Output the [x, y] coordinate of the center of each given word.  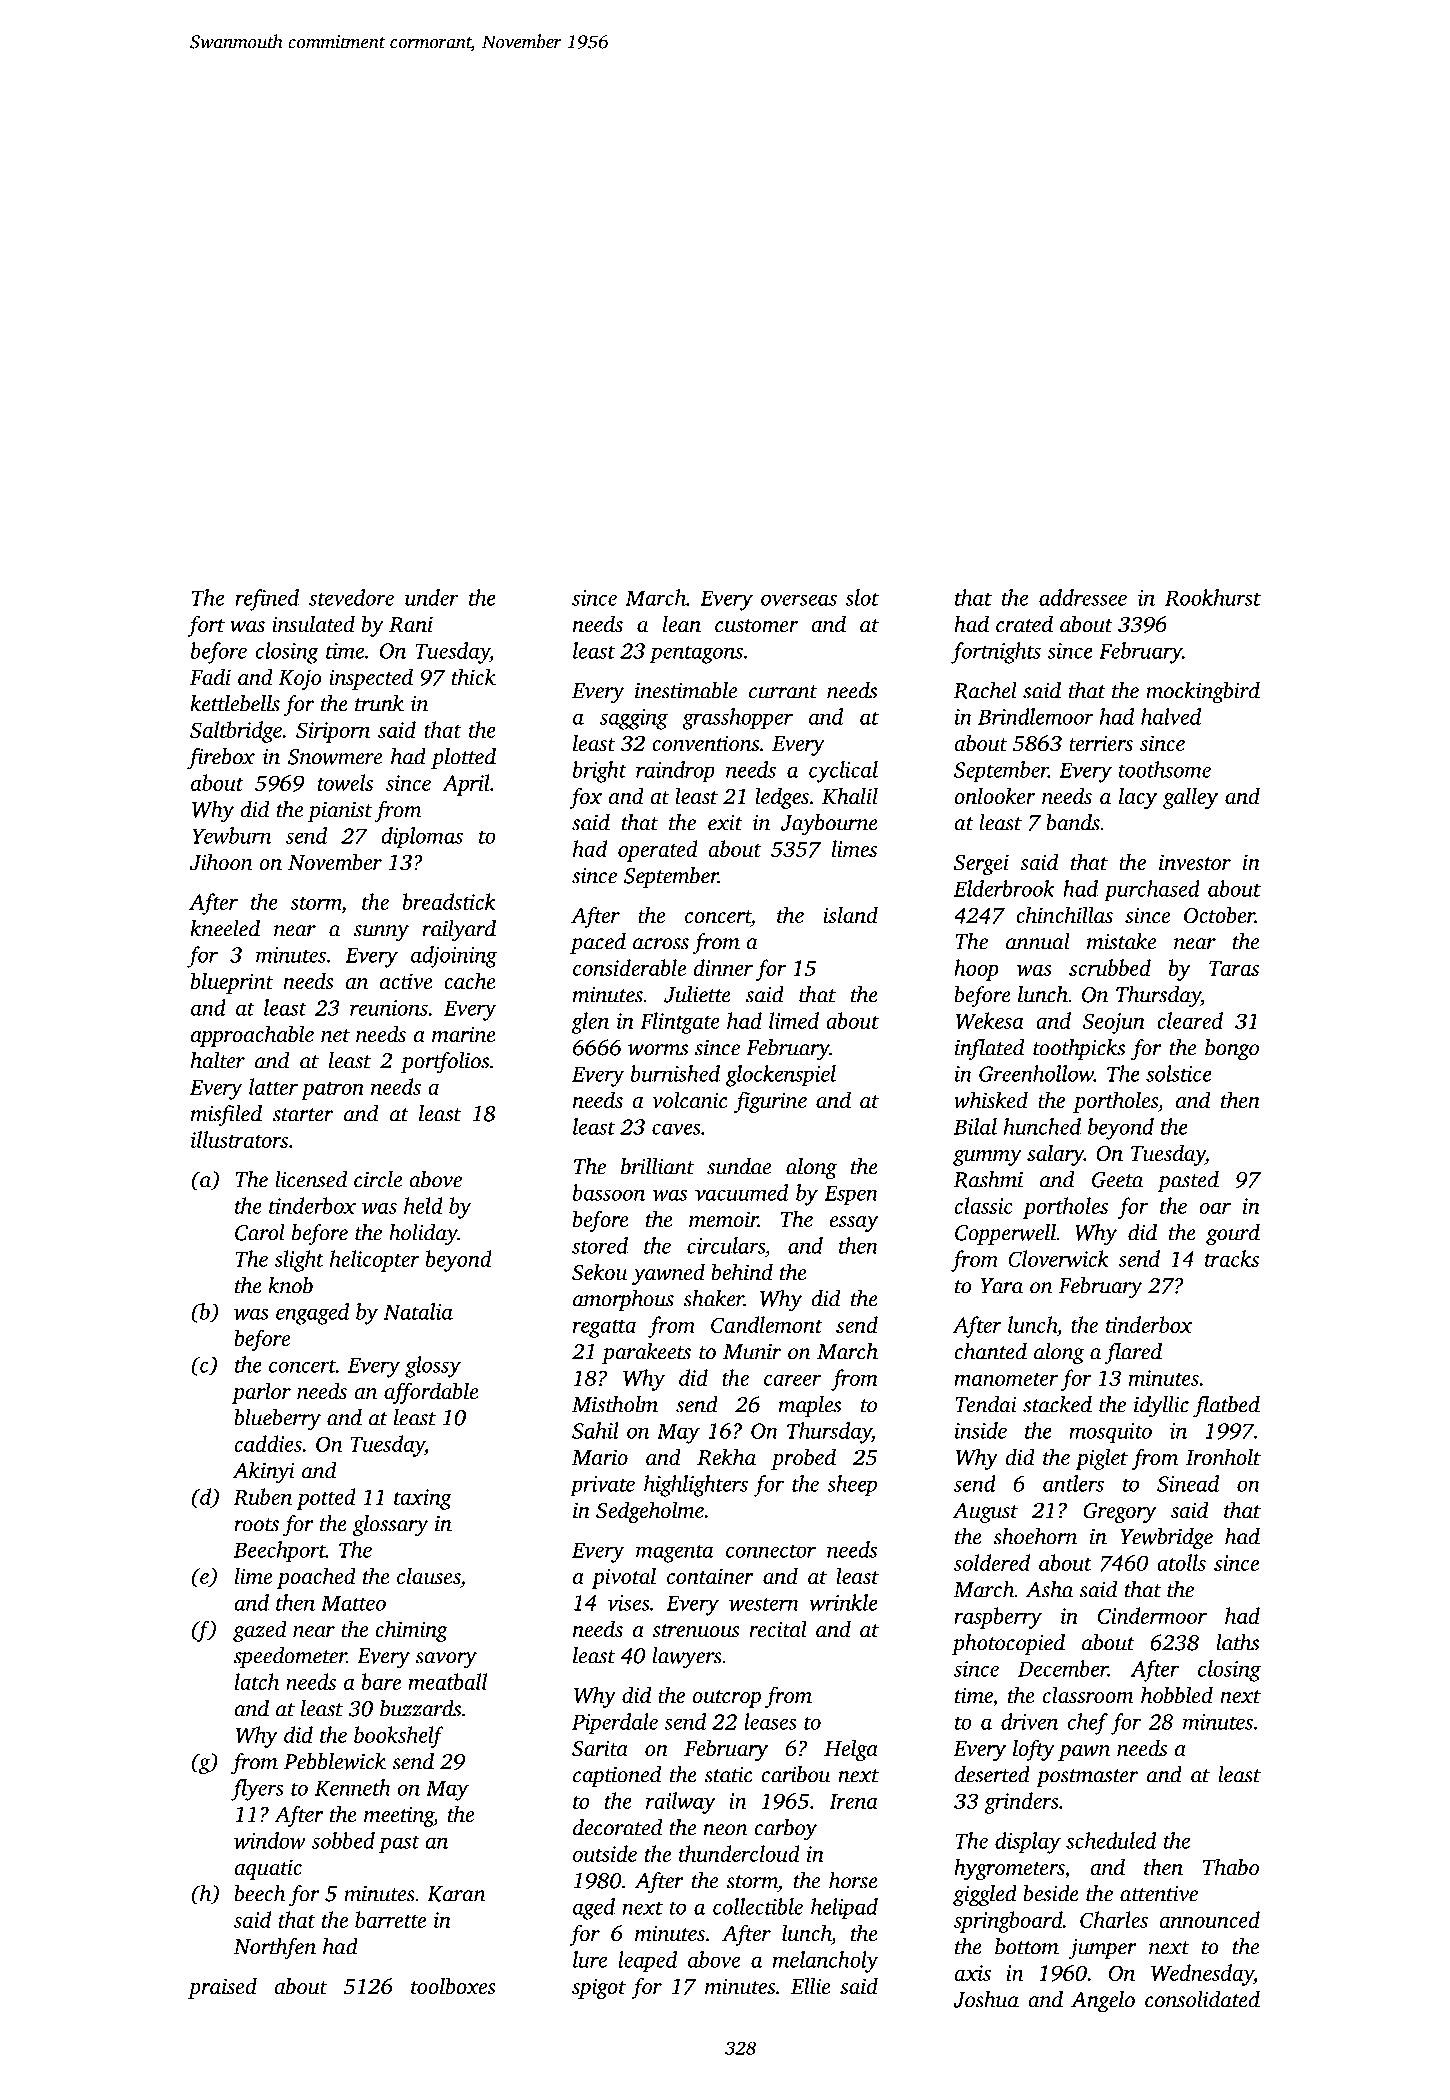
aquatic [268, 1869]
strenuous [696, 1630]
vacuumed [741, 1192]
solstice [1179, 1073]
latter [273, 1086]
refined [267, 600]
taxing [423, 1499]
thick [474, 676]
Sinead [1188, 1483]
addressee [1083, 597]
